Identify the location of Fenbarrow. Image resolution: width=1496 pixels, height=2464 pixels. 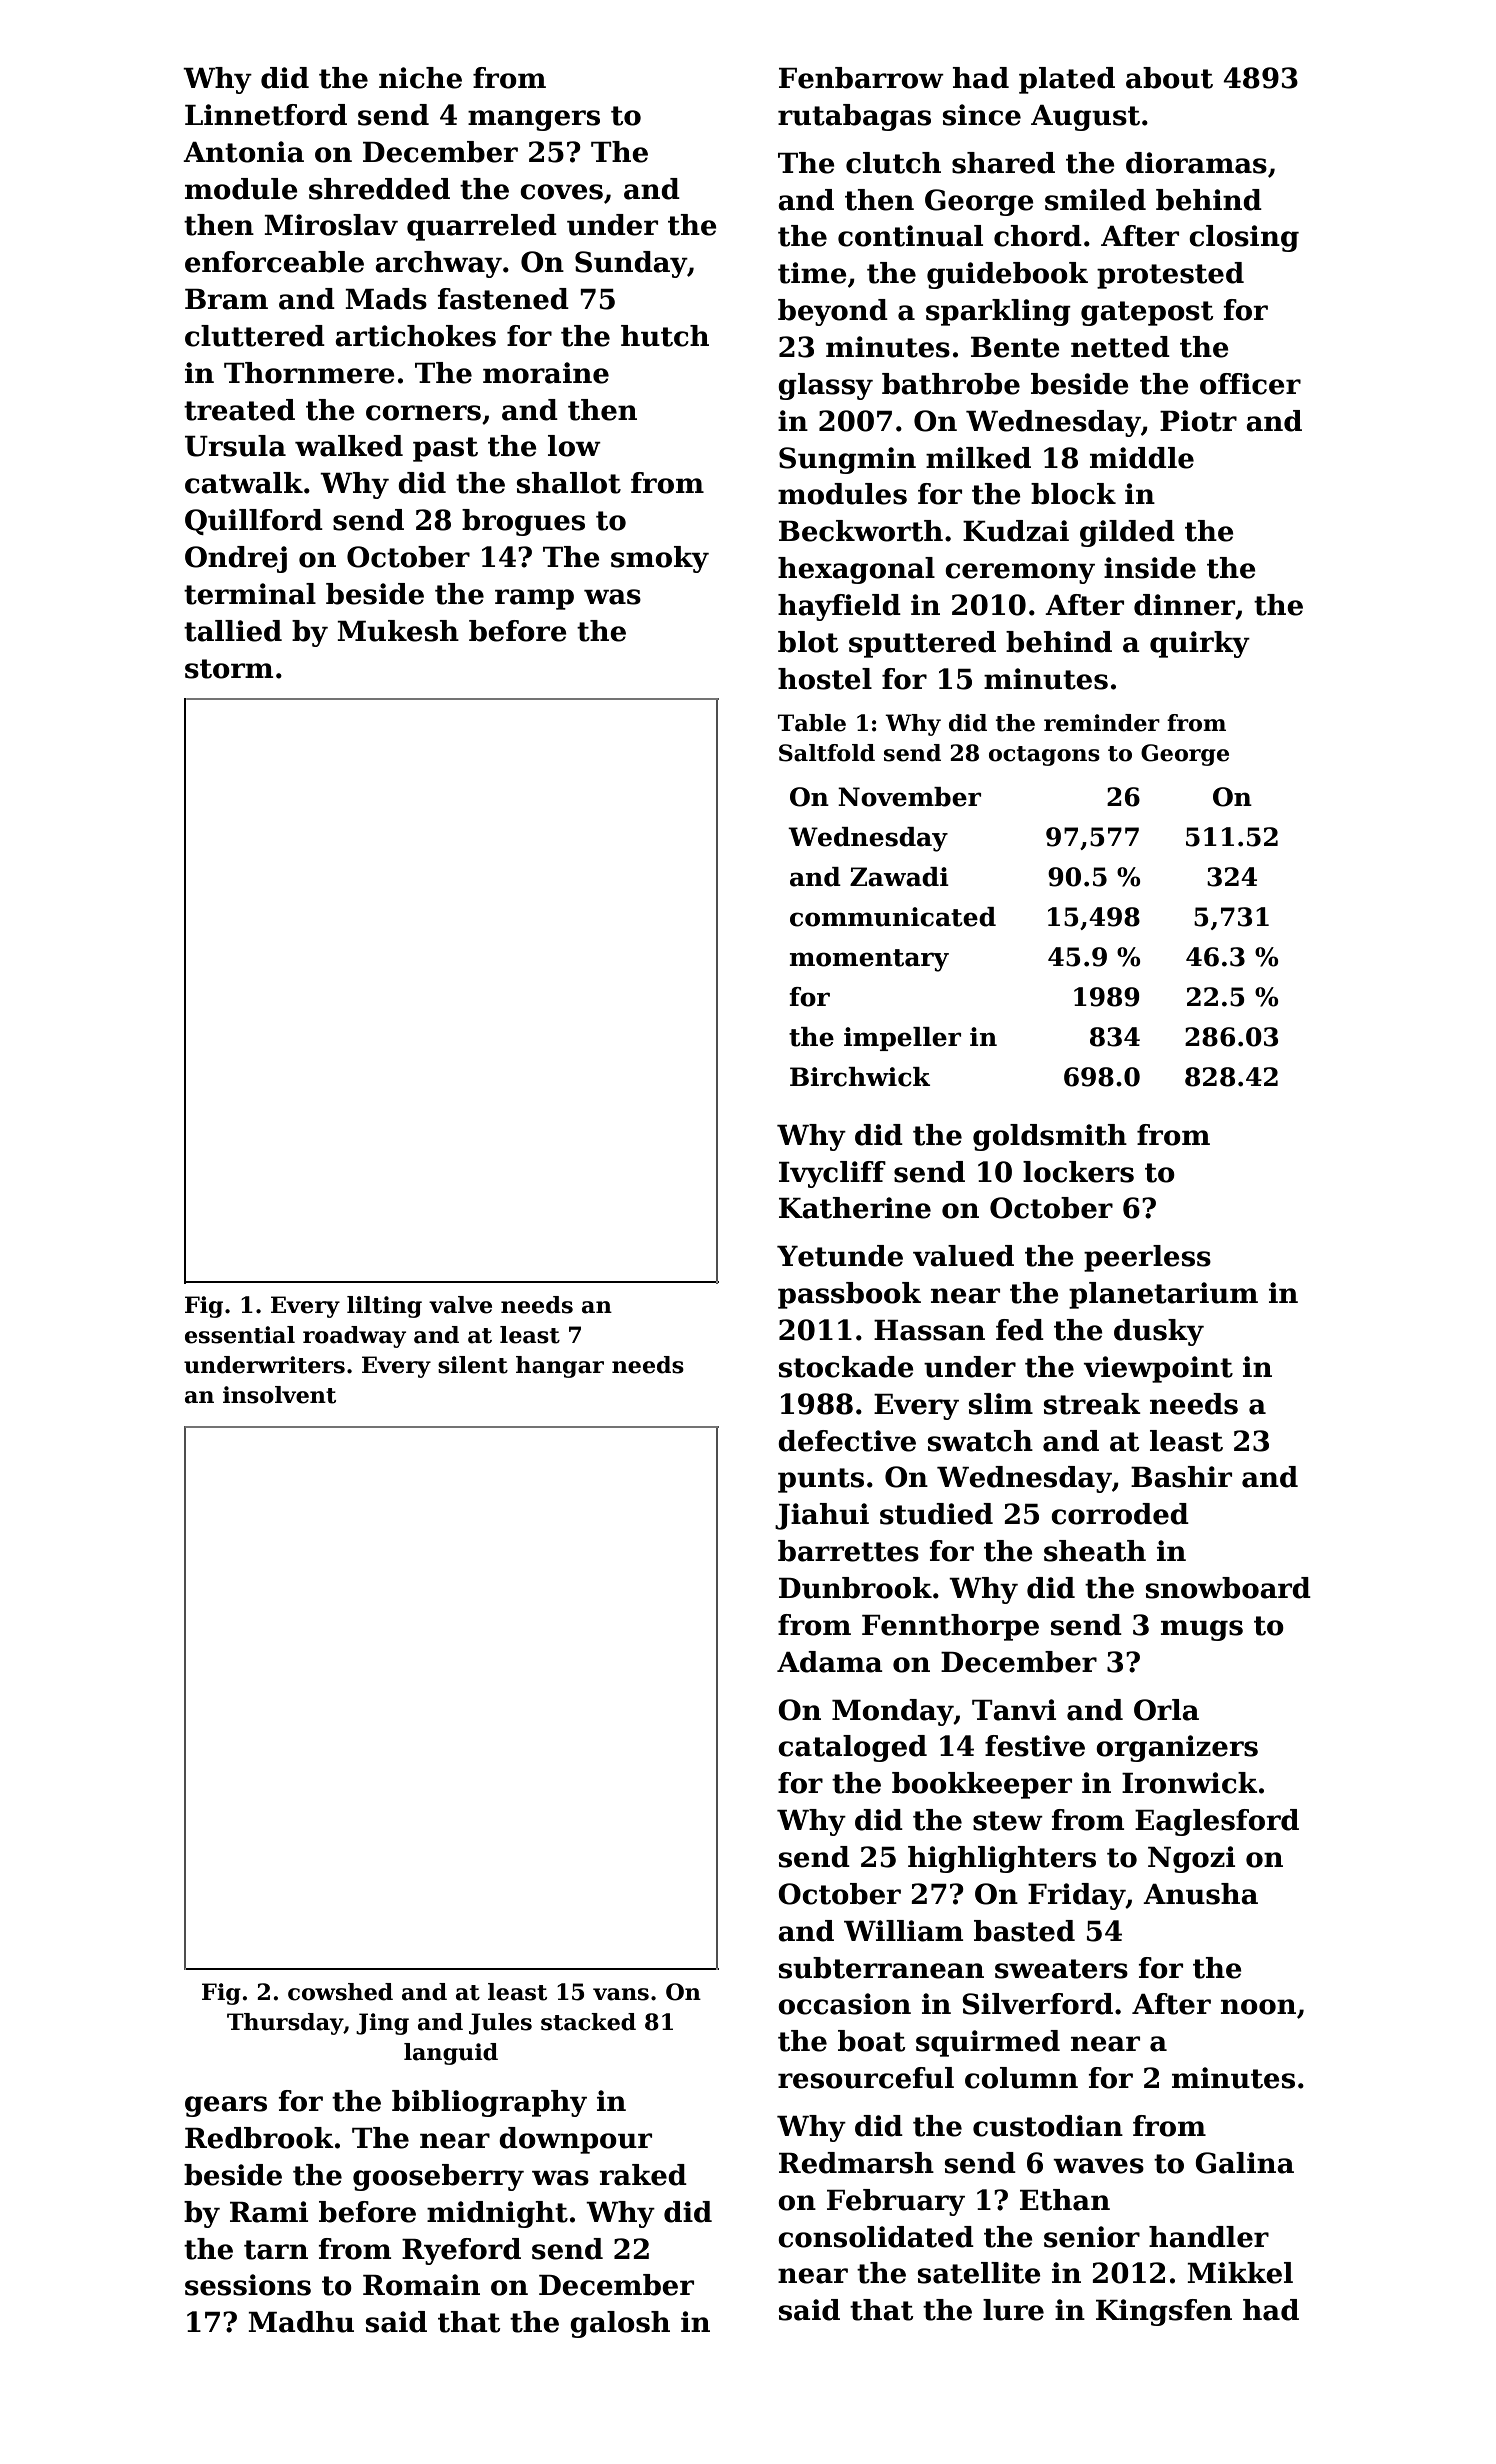
(861, 78).
